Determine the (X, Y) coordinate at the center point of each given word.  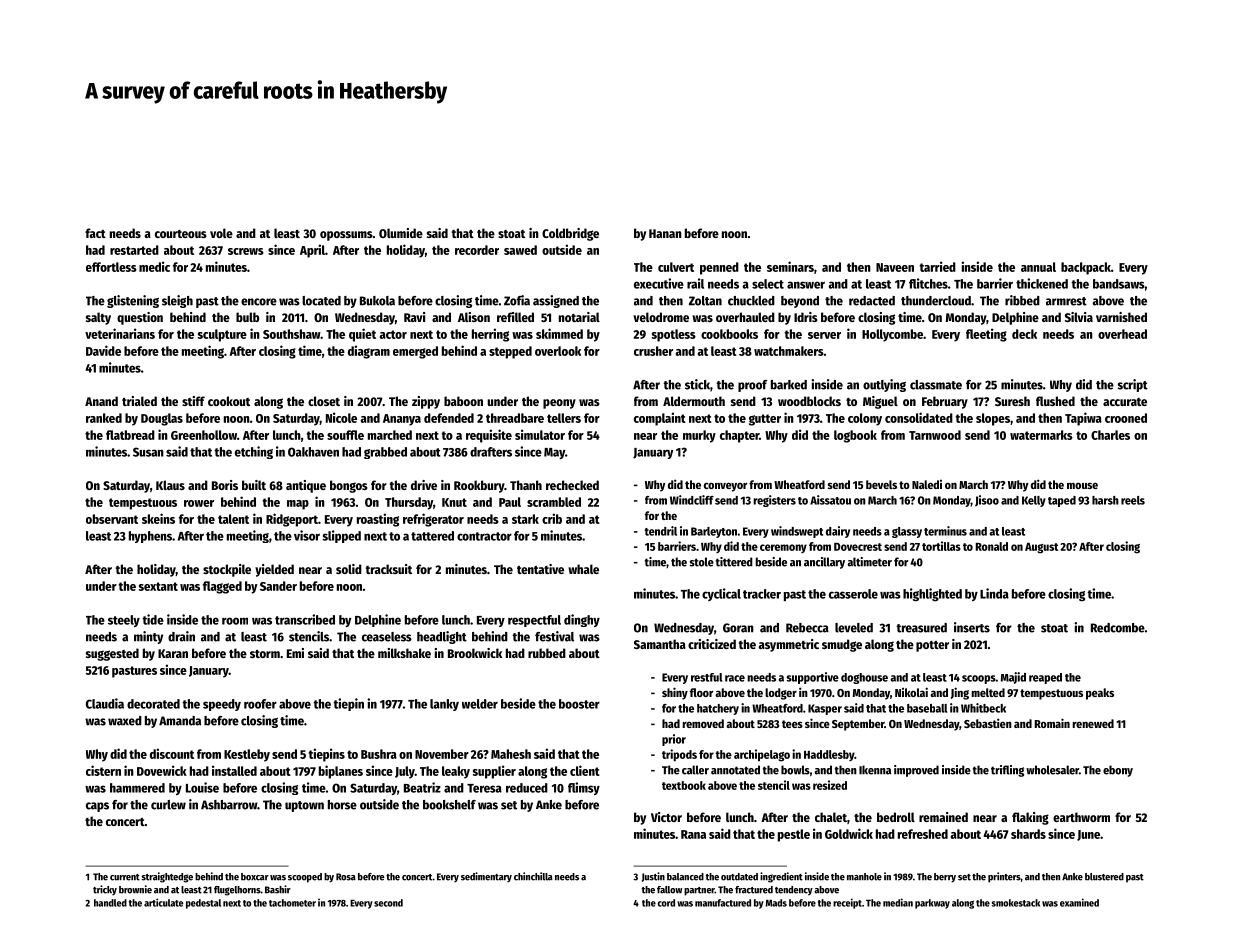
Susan (148, 452)
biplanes (341, 772)
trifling (1007, 771)
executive (659, 283)
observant (112, 519)
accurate (1125, 402)
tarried (938, 266)
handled (110, 903)
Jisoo (987, 500)
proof (752, 386)
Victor (666, 817)
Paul (510, 502)
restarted (134, 250)
